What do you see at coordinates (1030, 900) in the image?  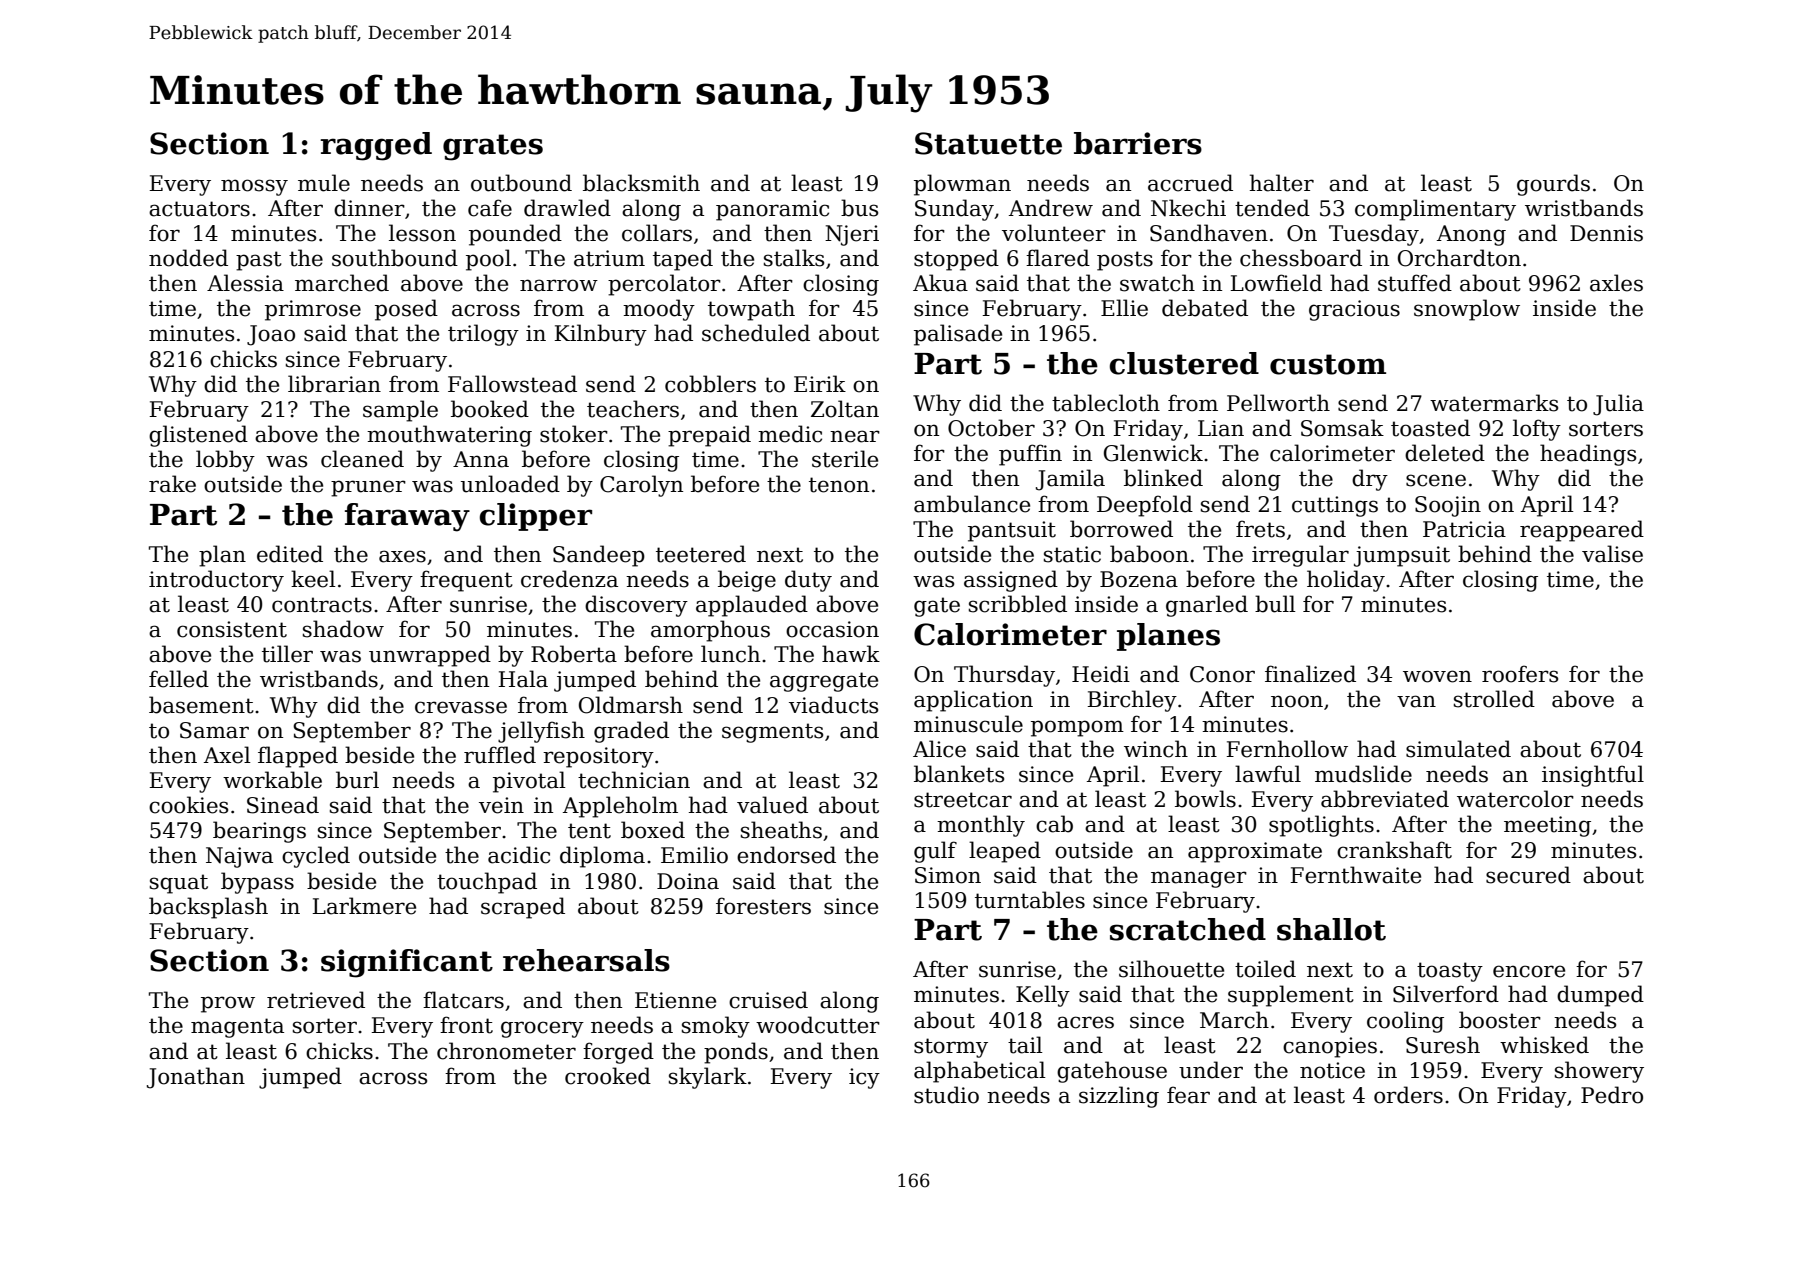 I see `turntables` at bounding box center [1030, 900].
